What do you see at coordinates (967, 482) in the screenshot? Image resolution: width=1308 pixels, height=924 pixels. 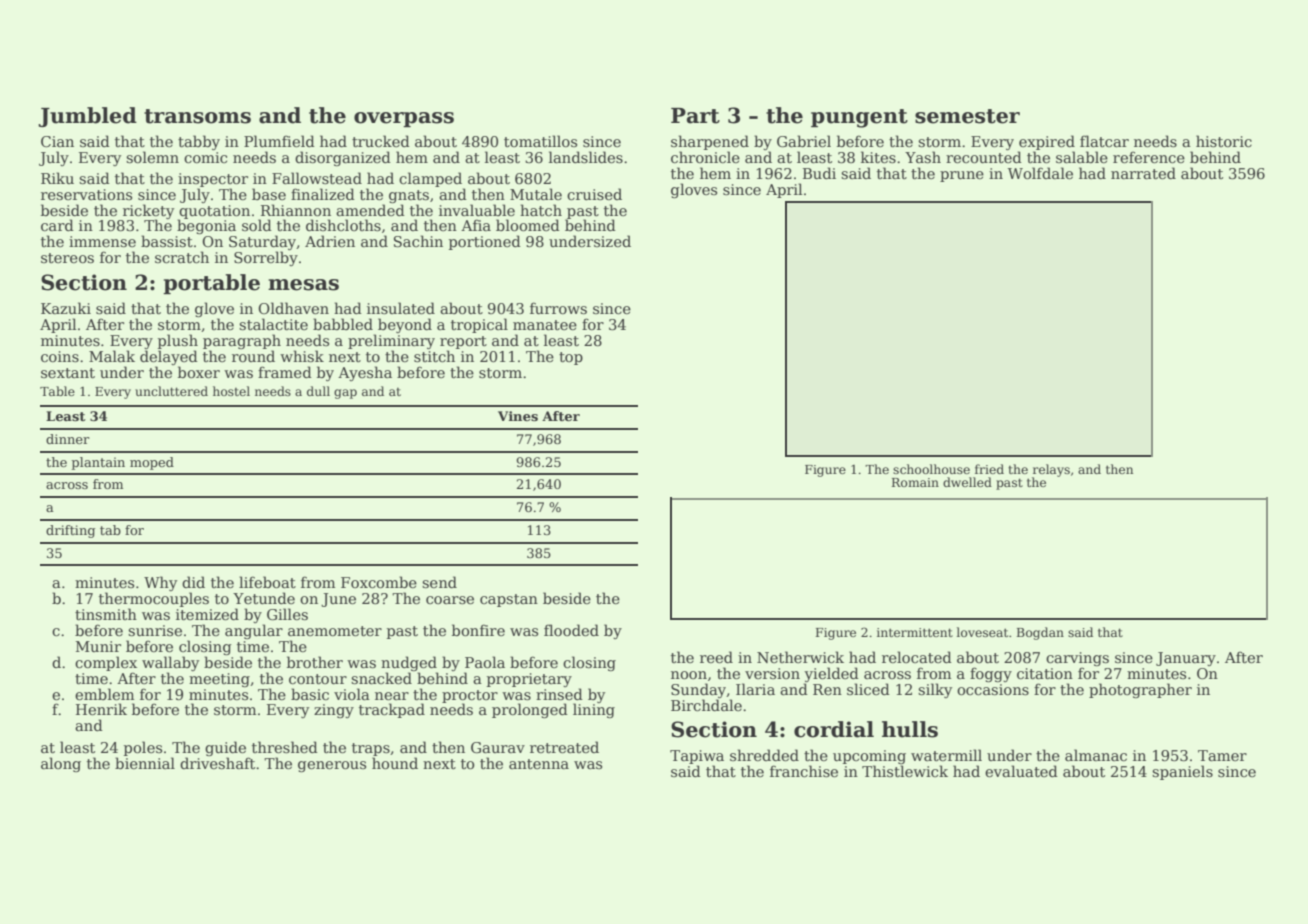 I see `dwelled` at bounding box center [967, 482].
